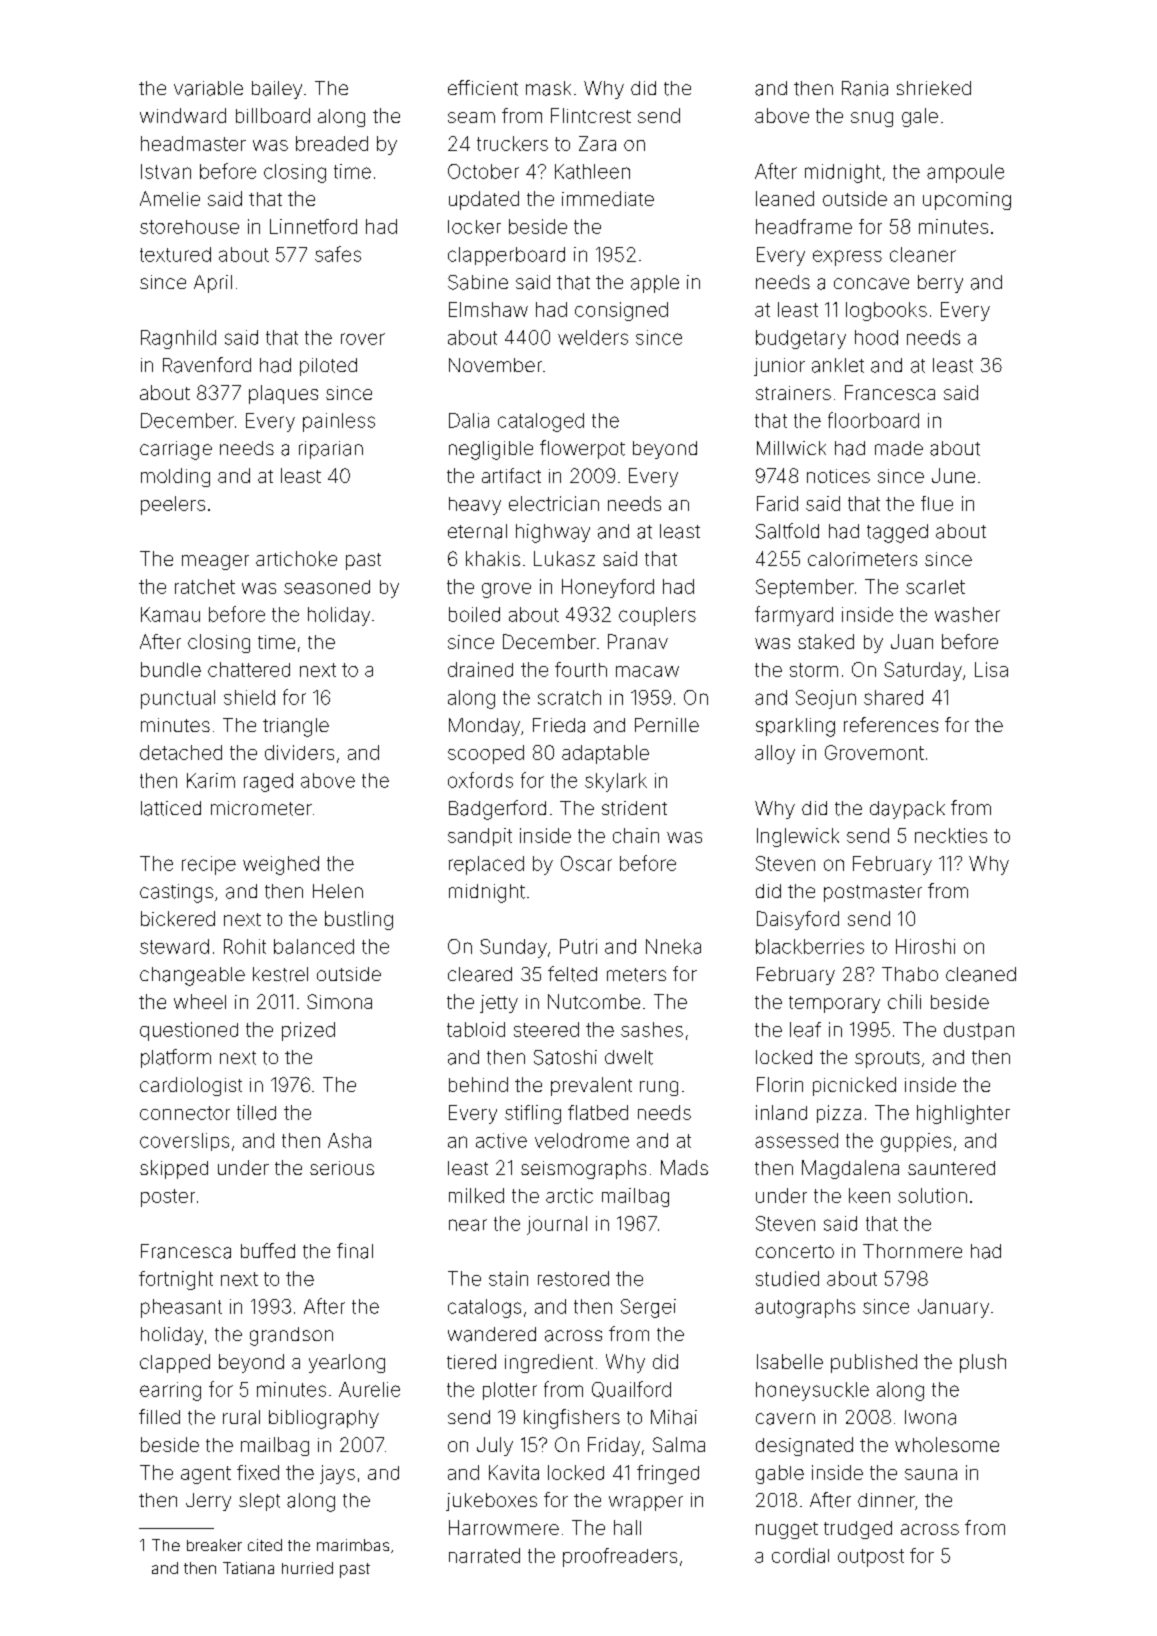 The height and width of the screenshot is (1636, 1157). Describe the element at coordinates (349, 1140) in the screenshot. I see `Asha` at that location.
